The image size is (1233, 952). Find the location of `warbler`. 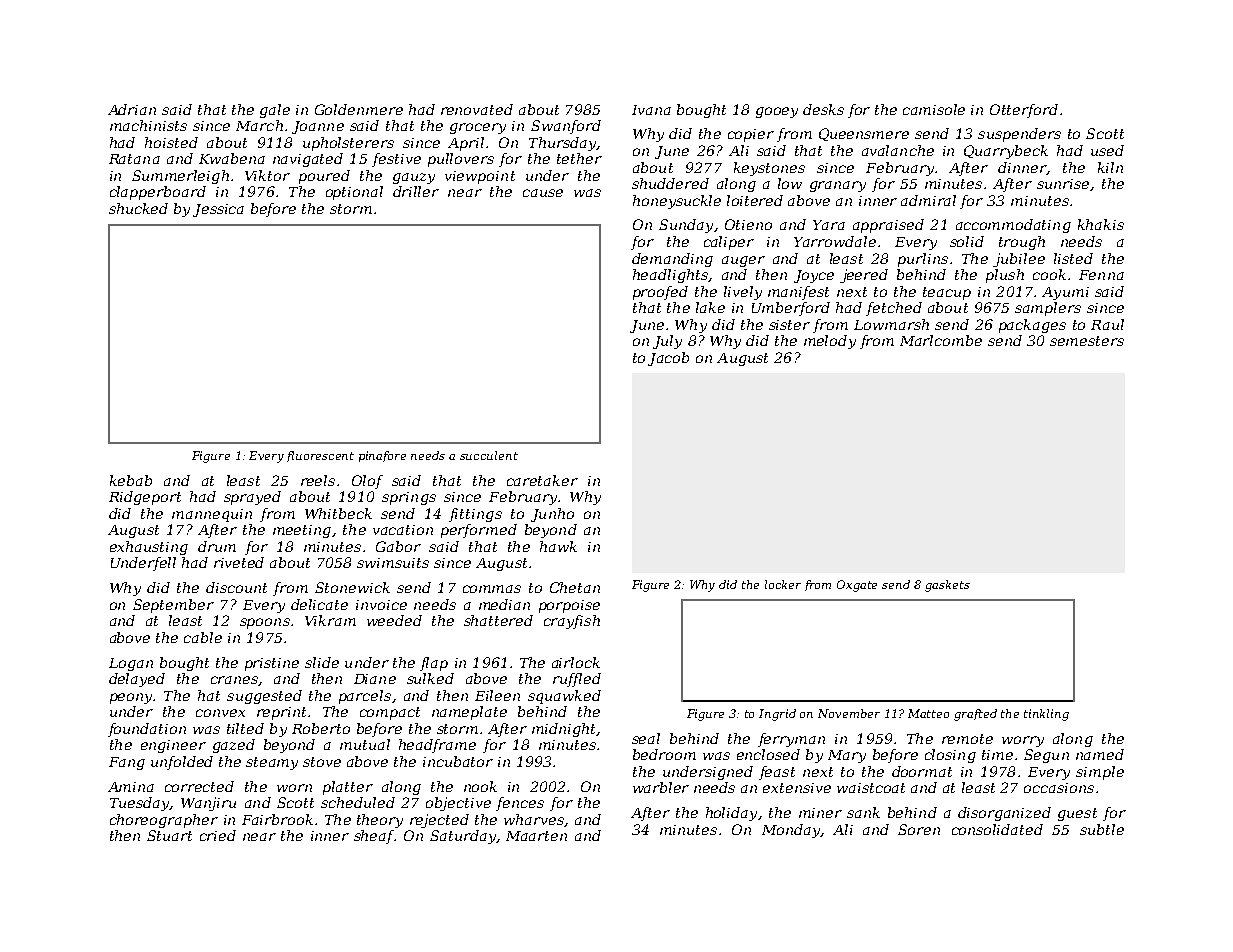

warbler is located at coordinates (661, 787).
